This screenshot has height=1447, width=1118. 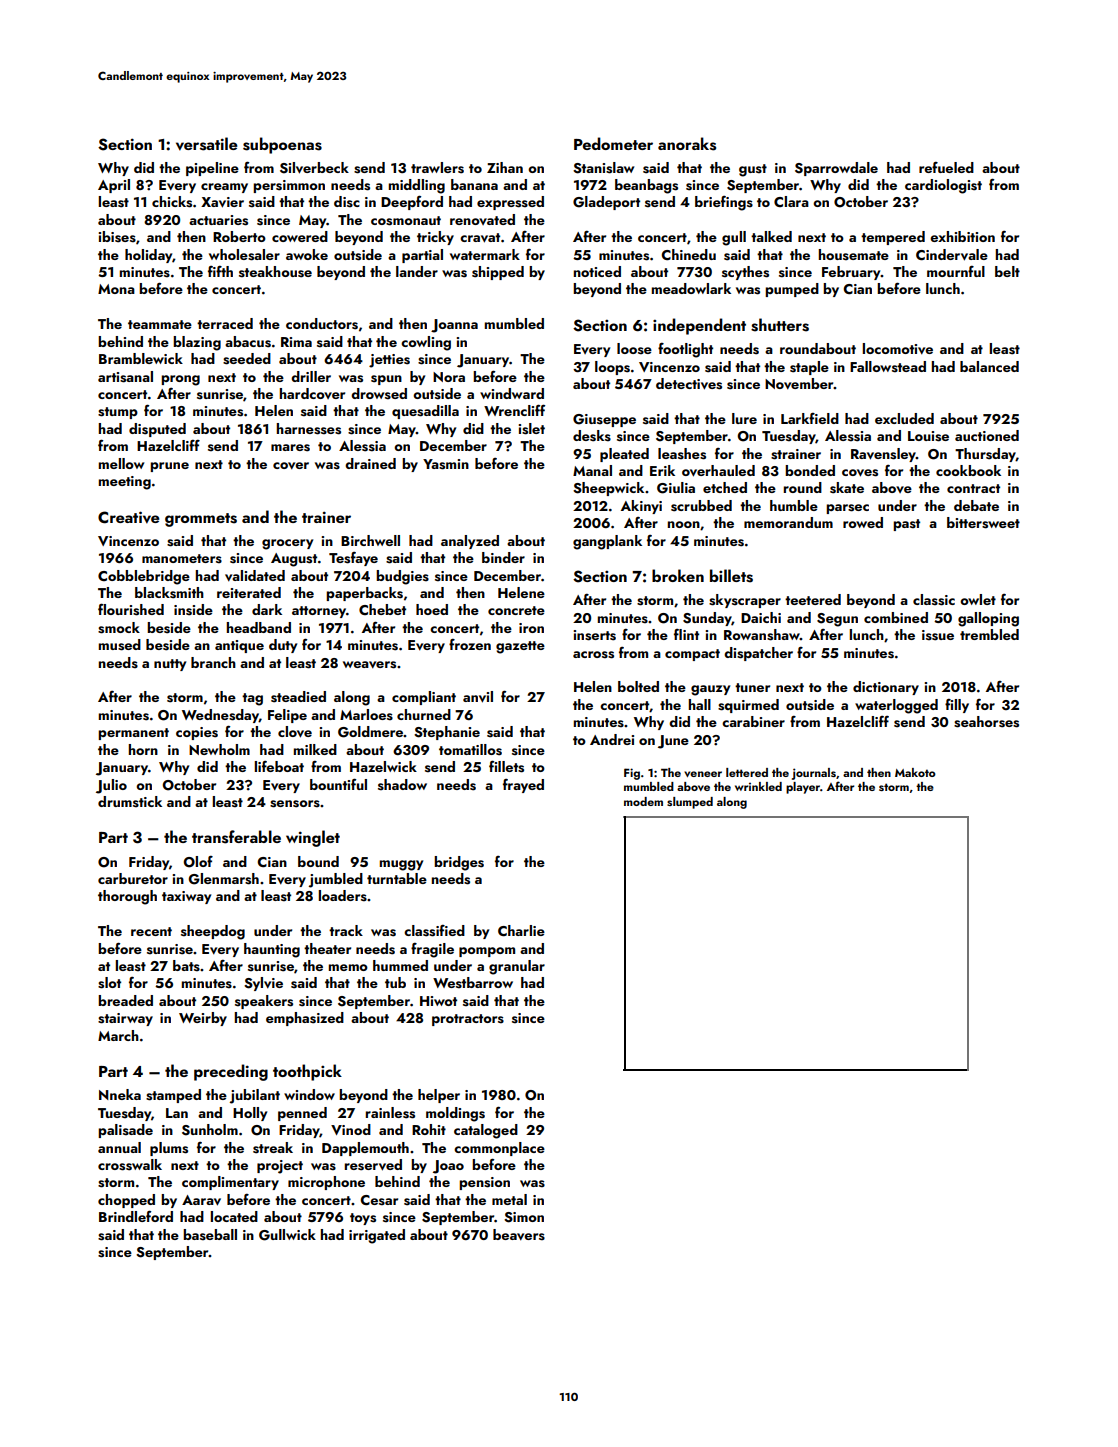 I want to click on islet, so click(x=532, y=429).
